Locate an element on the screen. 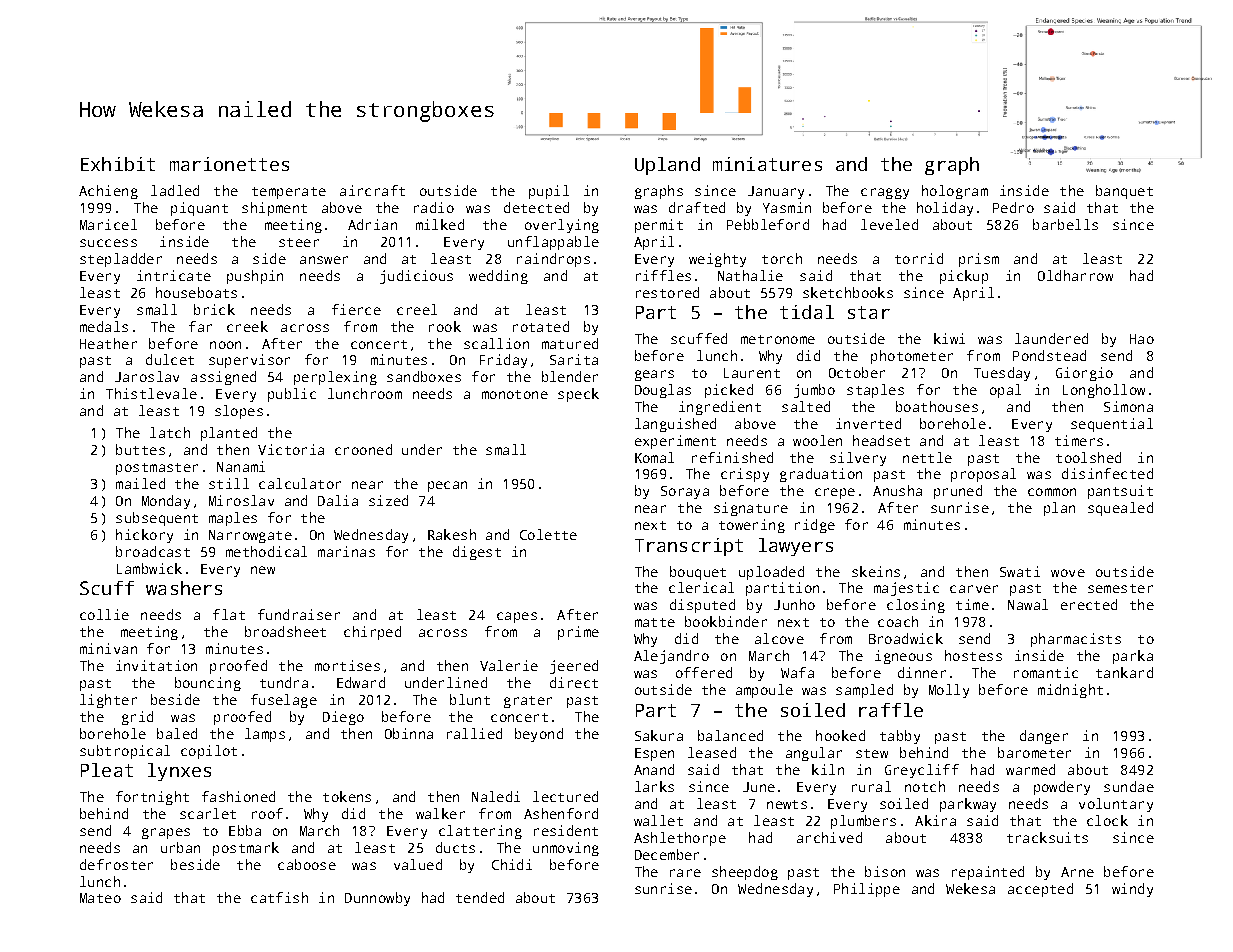 The image size is (1233, 952). marionettes is located at coordinates (229, 164).
